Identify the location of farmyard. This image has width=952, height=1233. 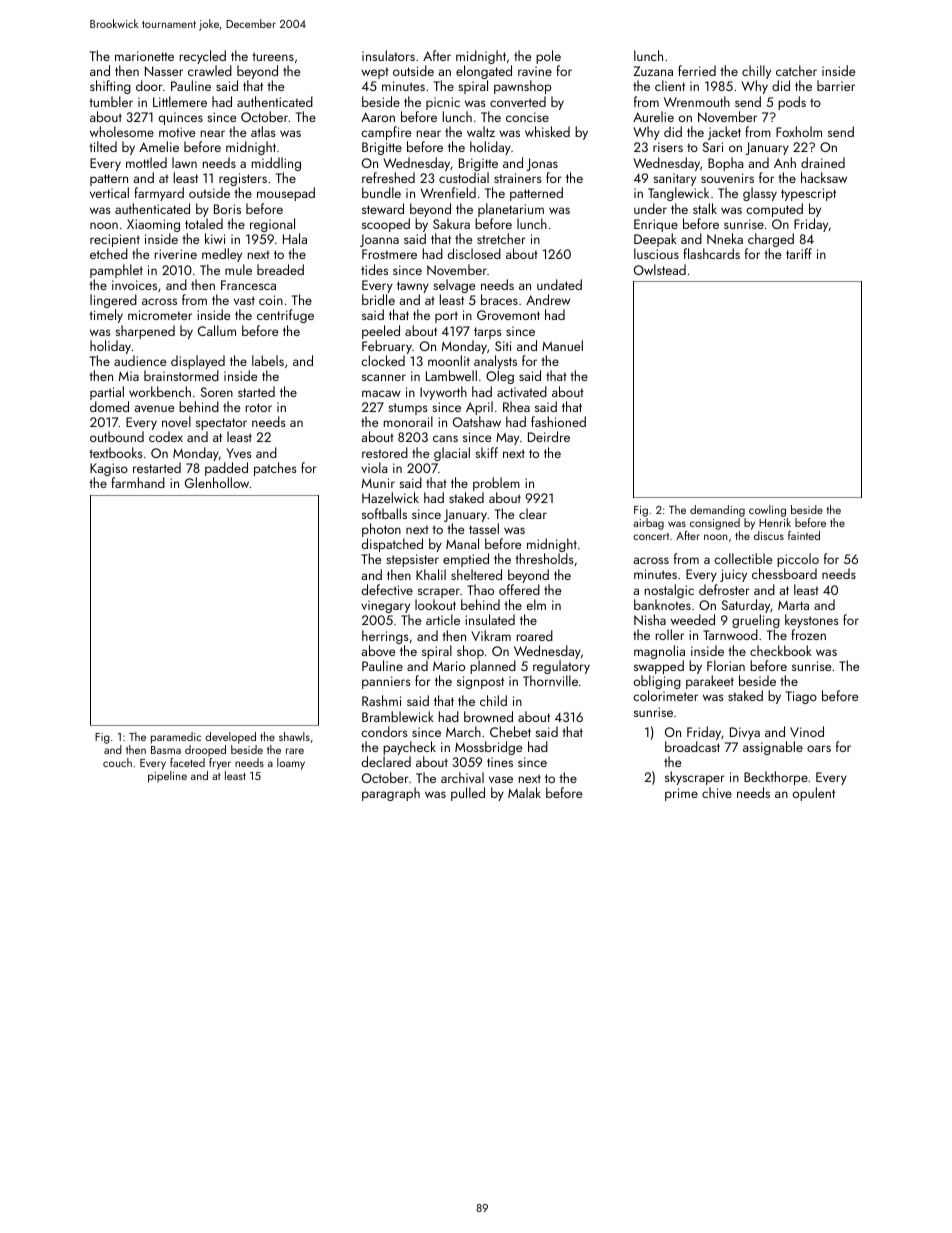
(159, 194).
